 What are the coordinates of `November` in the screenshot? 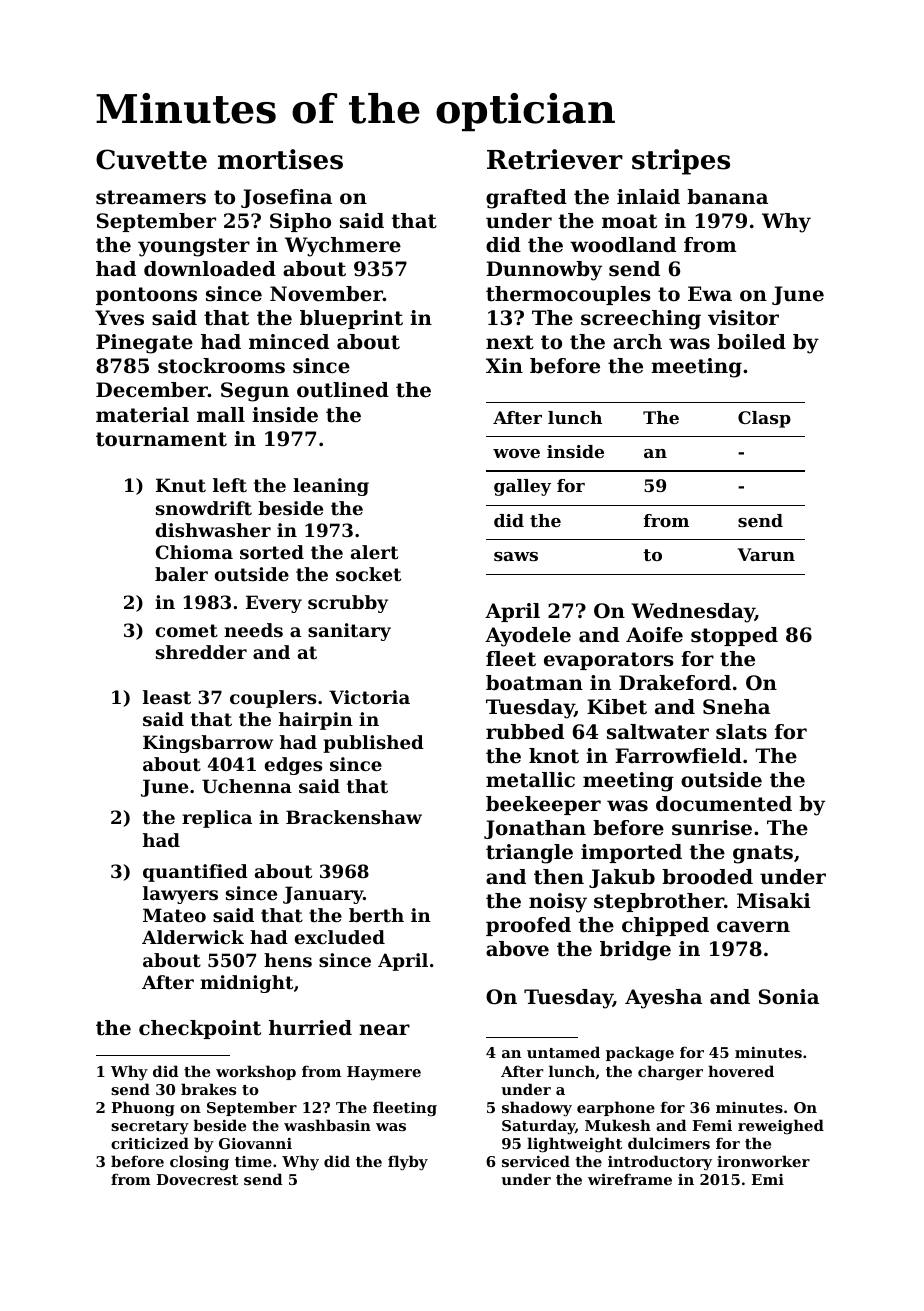 It's located at (326, 294).
